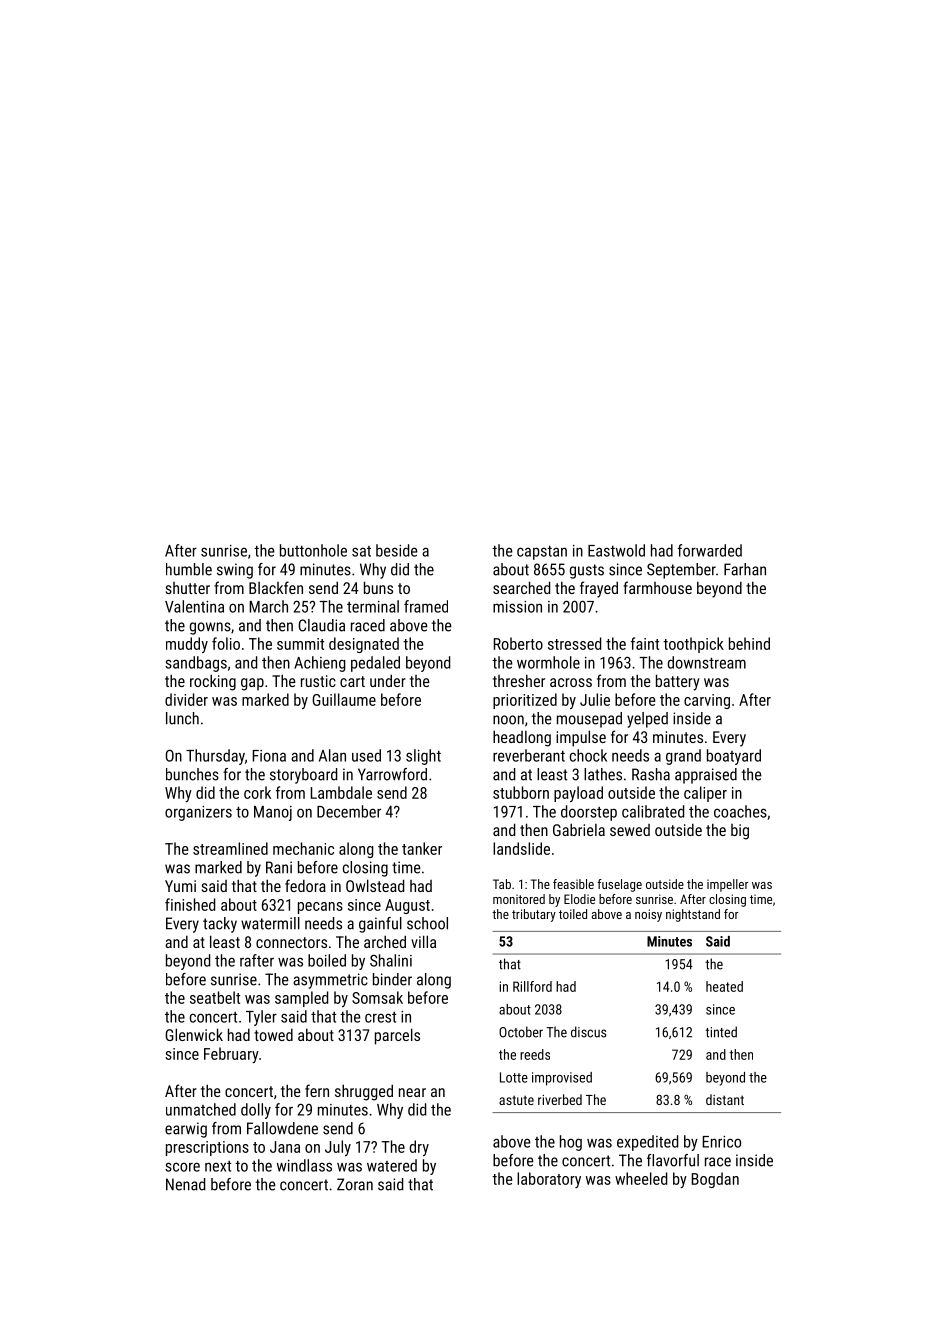 The height and width of the screenshot is (1342, 946). What do you see at coordinates (303, 848) in the screenshot?
I see `mechanic` at bounding box center [303, 848].
